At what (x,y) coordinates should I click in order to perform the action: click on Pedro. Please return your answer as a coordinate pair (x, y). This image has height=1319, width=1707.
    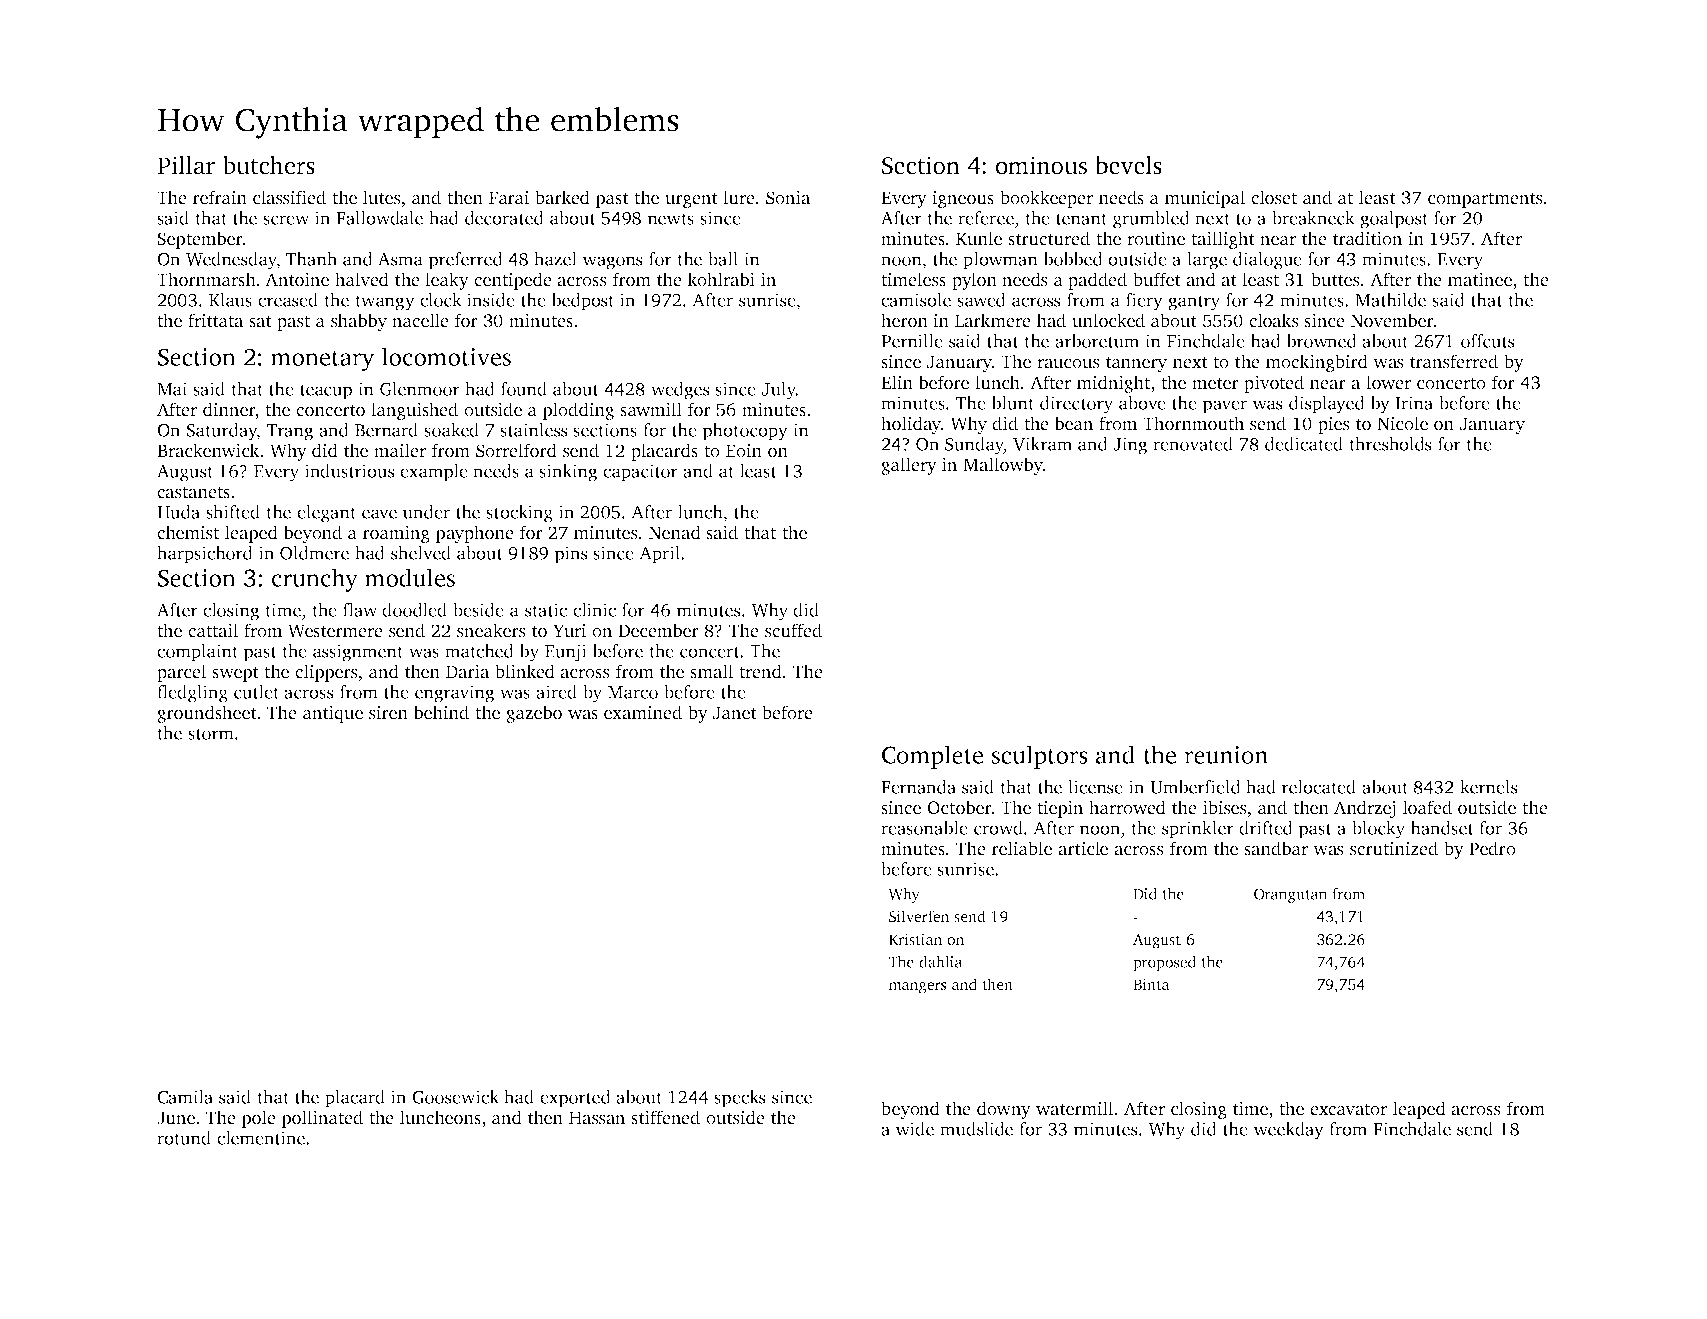
    Looking at the image, I should click on (1492, 848).
